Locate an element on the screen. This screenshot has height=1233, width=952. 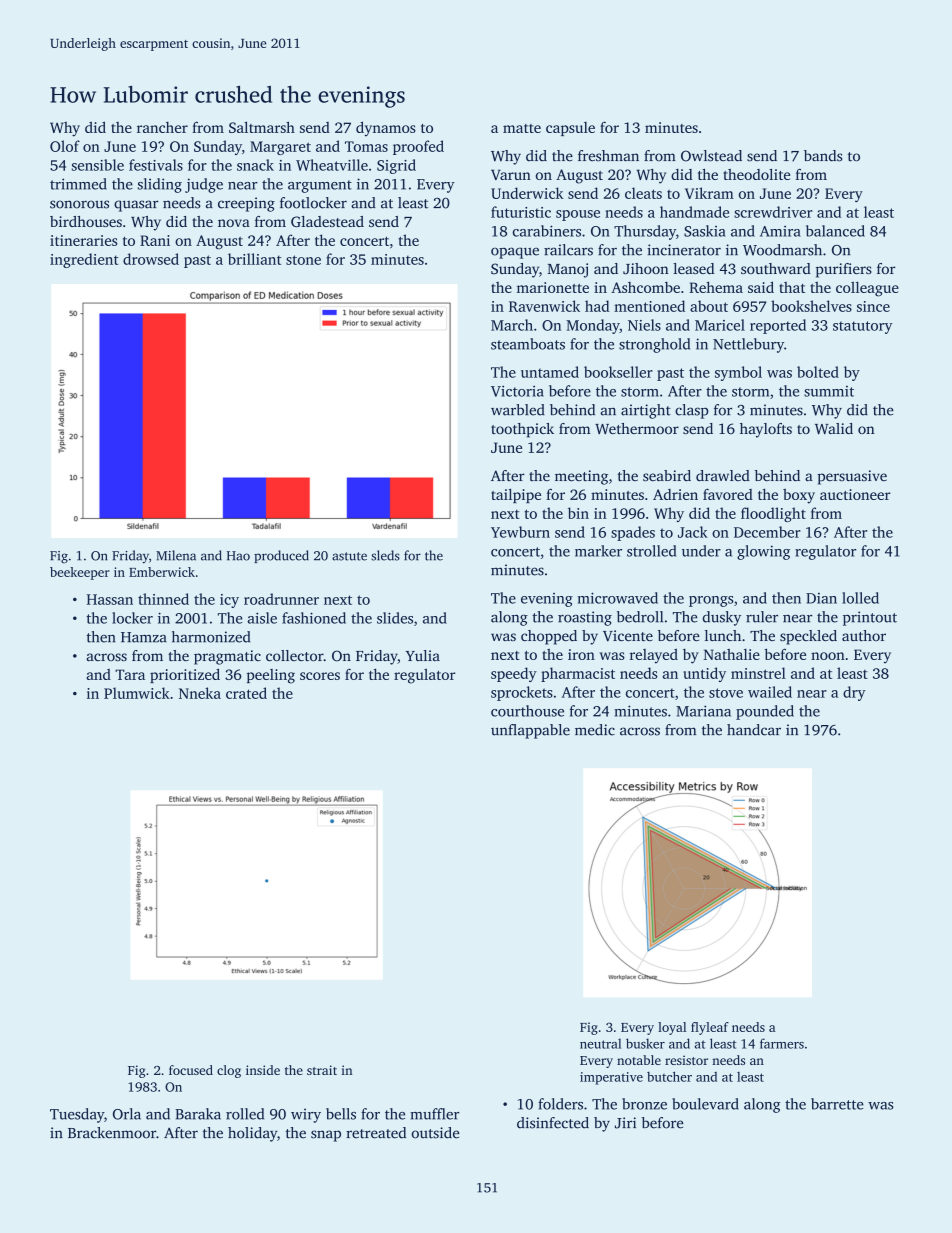
Gladestead is located at coordinates (327, 221).
